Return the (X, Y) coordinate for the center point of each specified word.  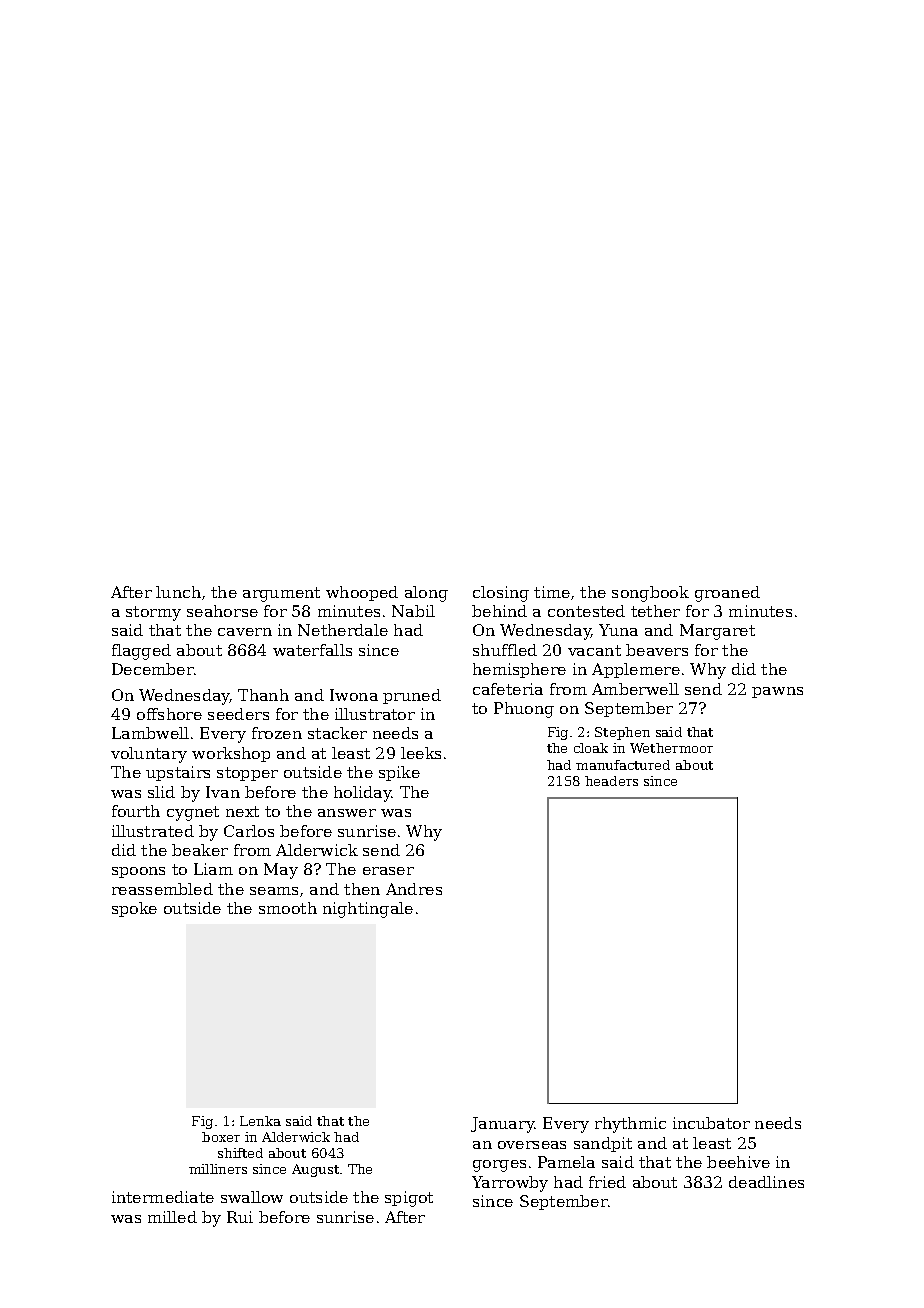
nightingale (368, 910)
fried (607, 1182)
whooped (362, 593)
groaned (727, 594)
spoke (134, 909)
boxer (221, 1137)
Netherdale (343, 630)
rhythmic (630, 1125)
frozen (277, 733)
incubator (711, 1123)
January (503, 1125)
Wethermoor (671, 748)
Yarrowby (510, 1184)
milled (172, 1217)
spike (399, 773)
